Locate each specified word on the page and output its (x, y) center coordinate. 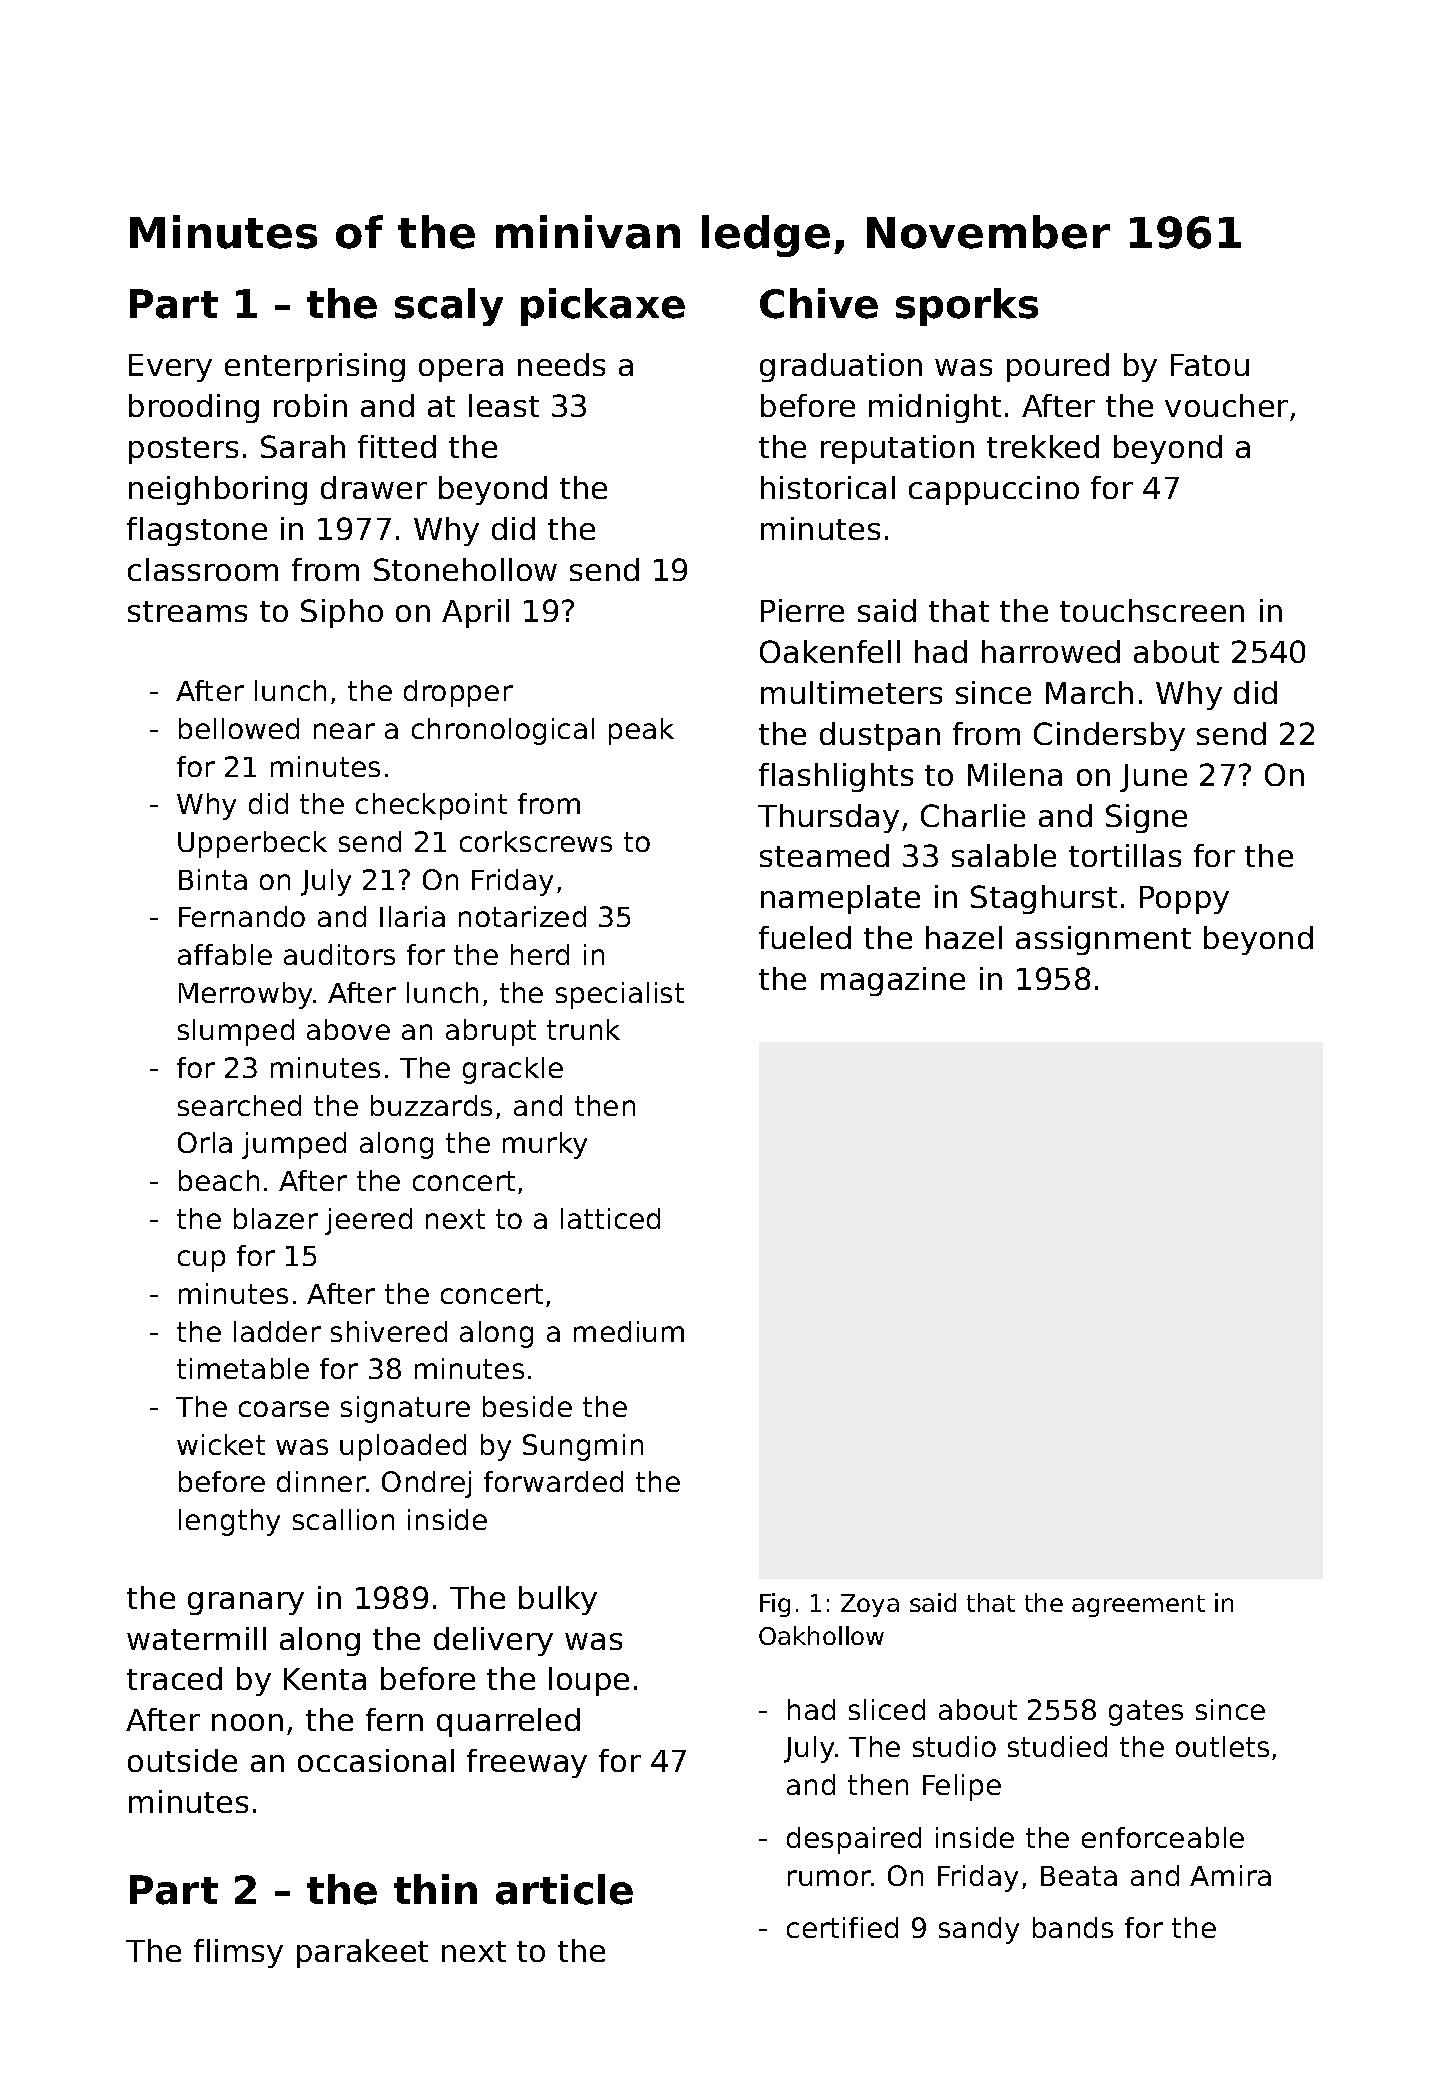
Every (170, 368)
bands (1073, 1927)
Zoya (870, 1605)
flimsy (238, 1953)
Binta (213, 879)
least (504, 405)
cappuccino (994, 490)
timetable (243, 1368)
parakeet (362, 1953)
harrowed (1051, 651)
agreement (1138, 1606)
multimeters (851, 692)
